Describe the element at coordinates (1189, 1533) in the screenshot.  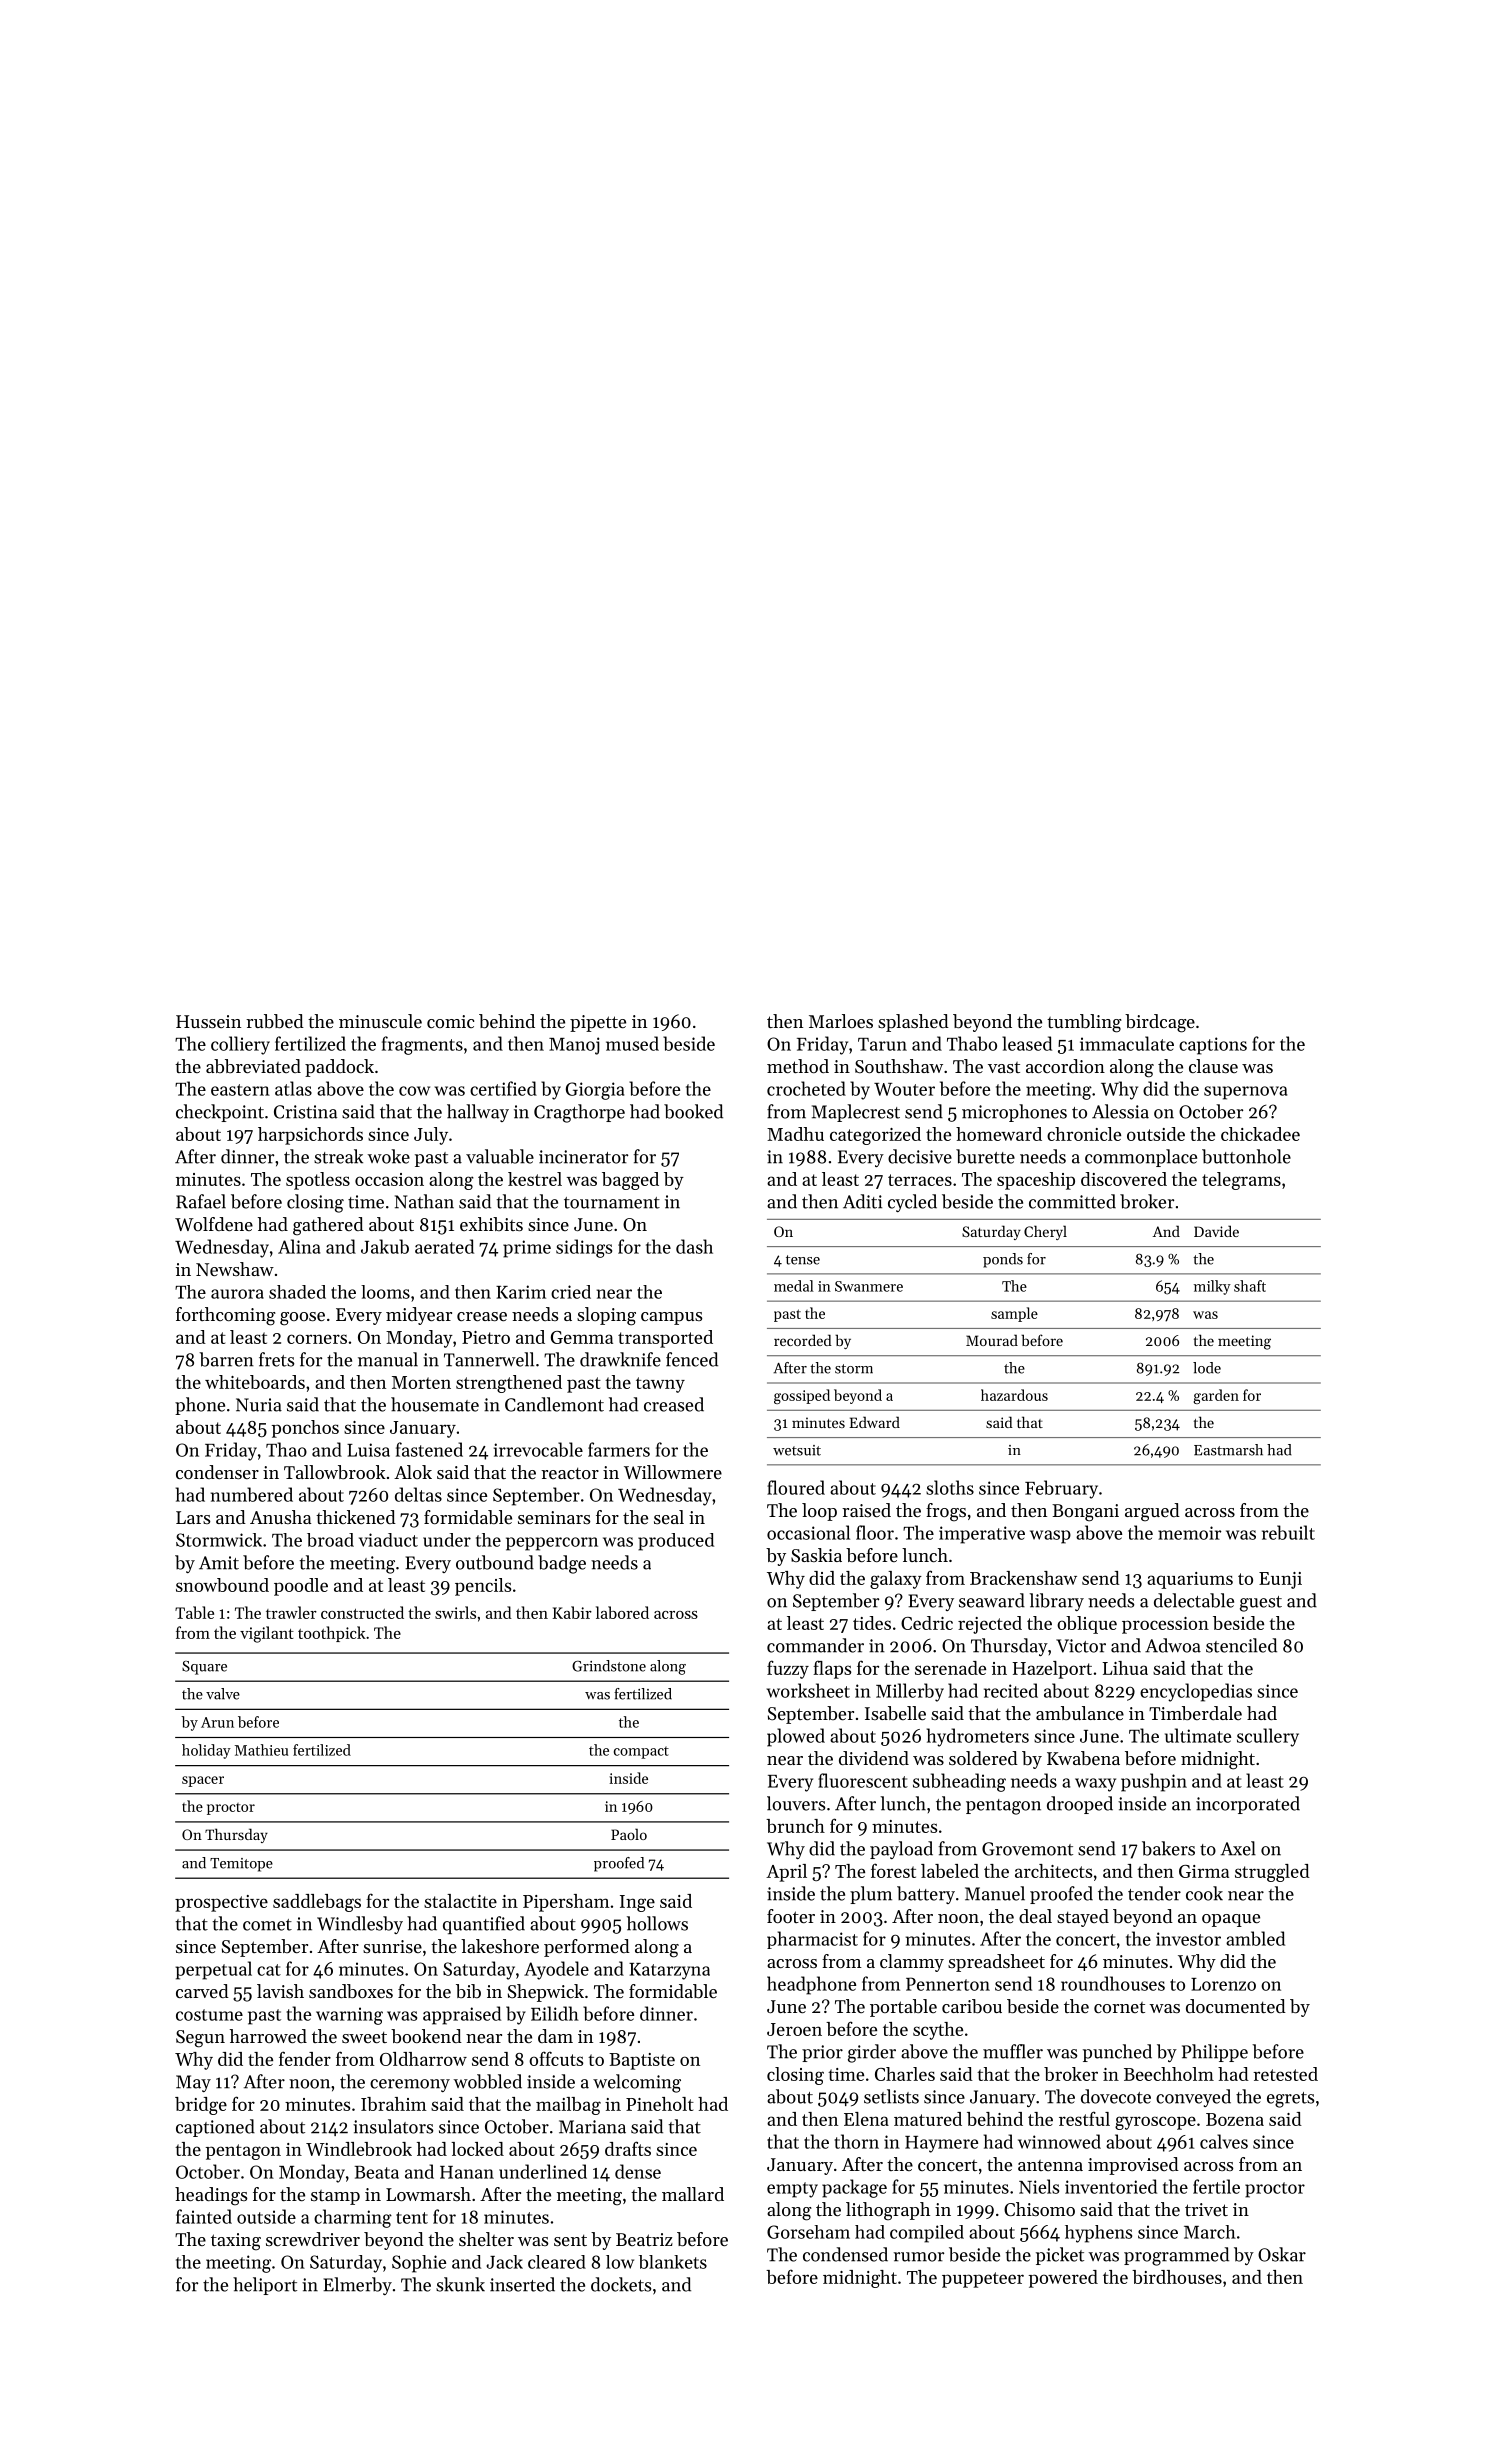
I see `memoir` at that location.
